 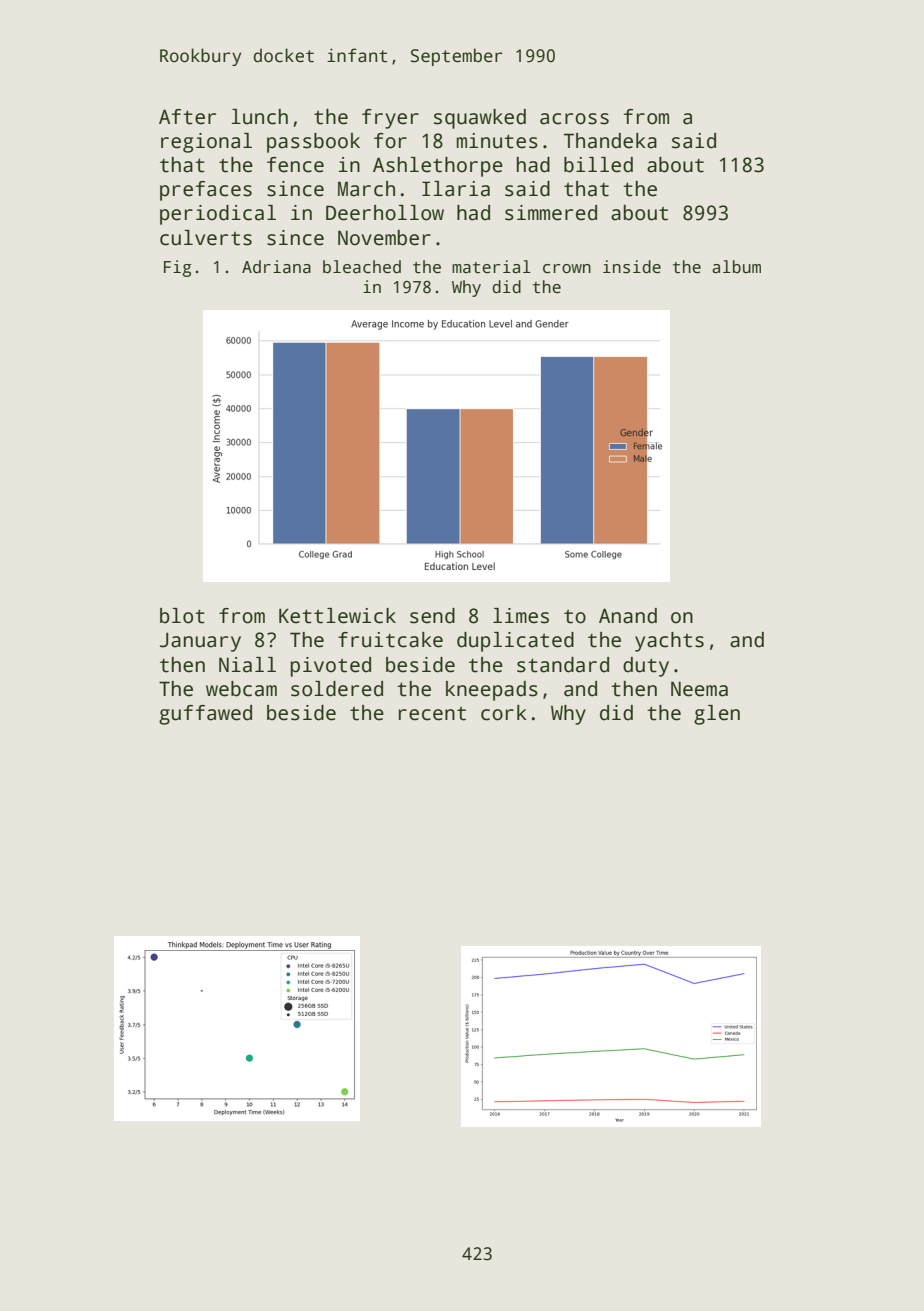 What do you see at coordinates (632, 267) in the document?
I see `inside` at bounding box center [632, 267].
